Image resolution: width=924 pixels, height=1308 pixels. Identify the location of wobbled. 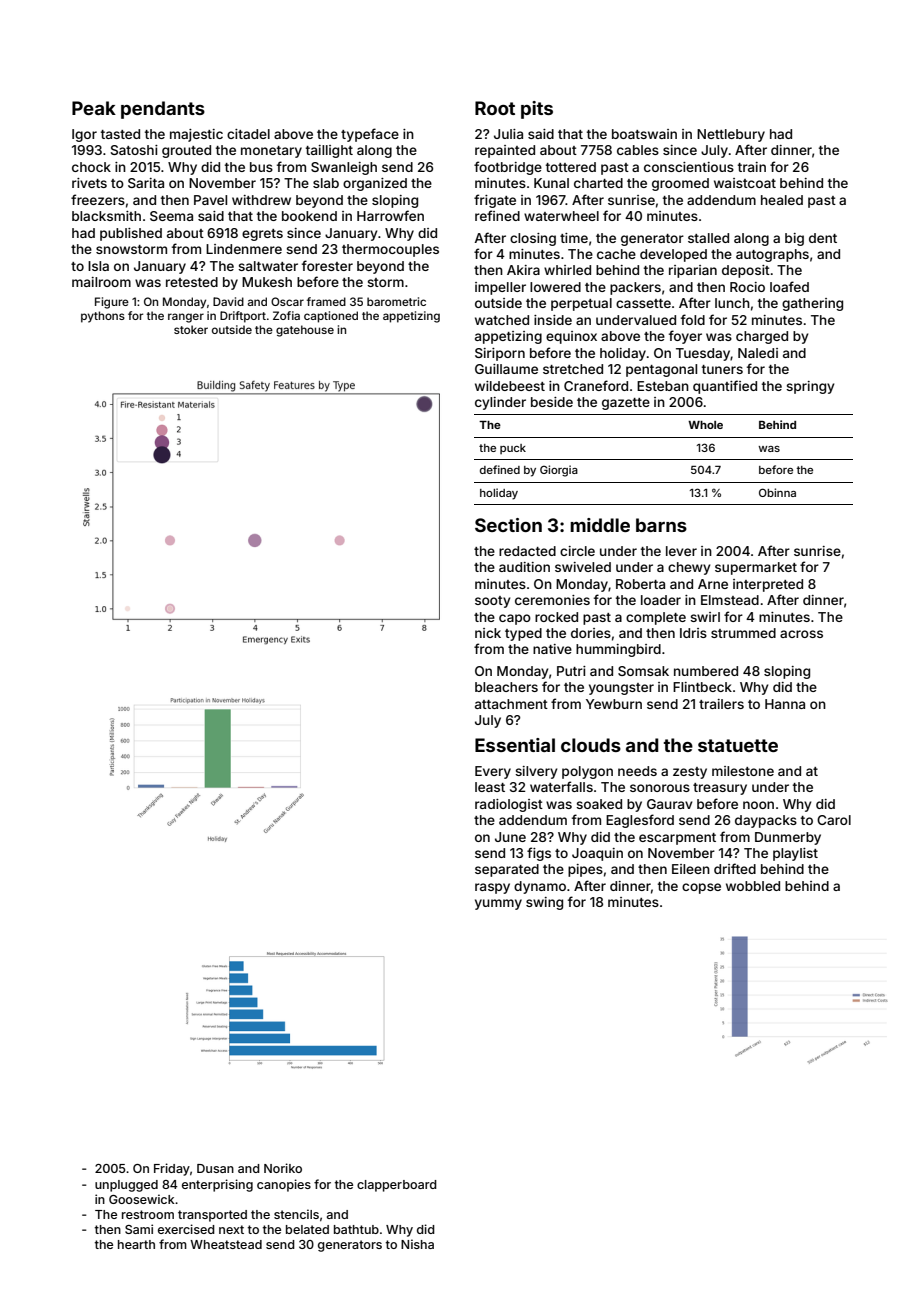
(753, 886).
